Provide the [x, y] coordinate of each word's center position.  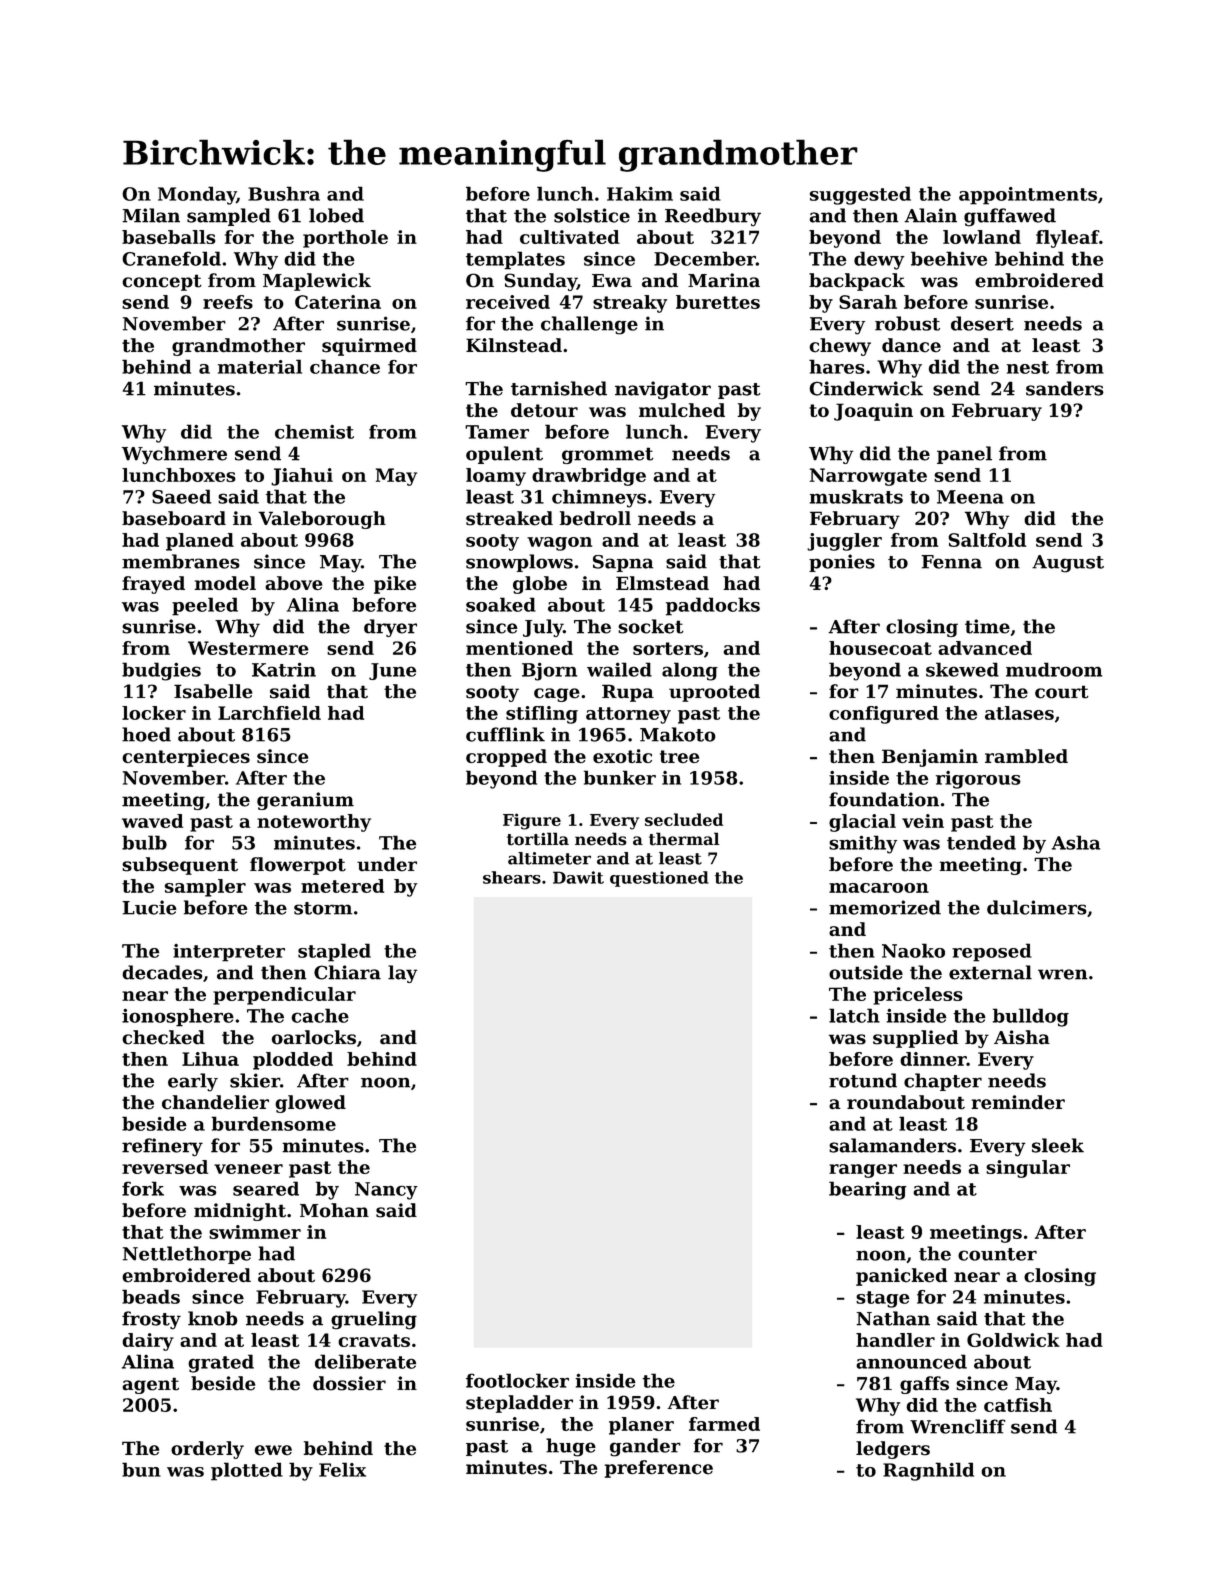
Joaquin [873, 412]
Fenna [951, 562]
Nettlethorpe [187, 1255]
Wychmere [174, 455]
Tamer [497, 432]
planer [641, 1426]
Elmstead [662, 583]
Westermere [248, 648]
